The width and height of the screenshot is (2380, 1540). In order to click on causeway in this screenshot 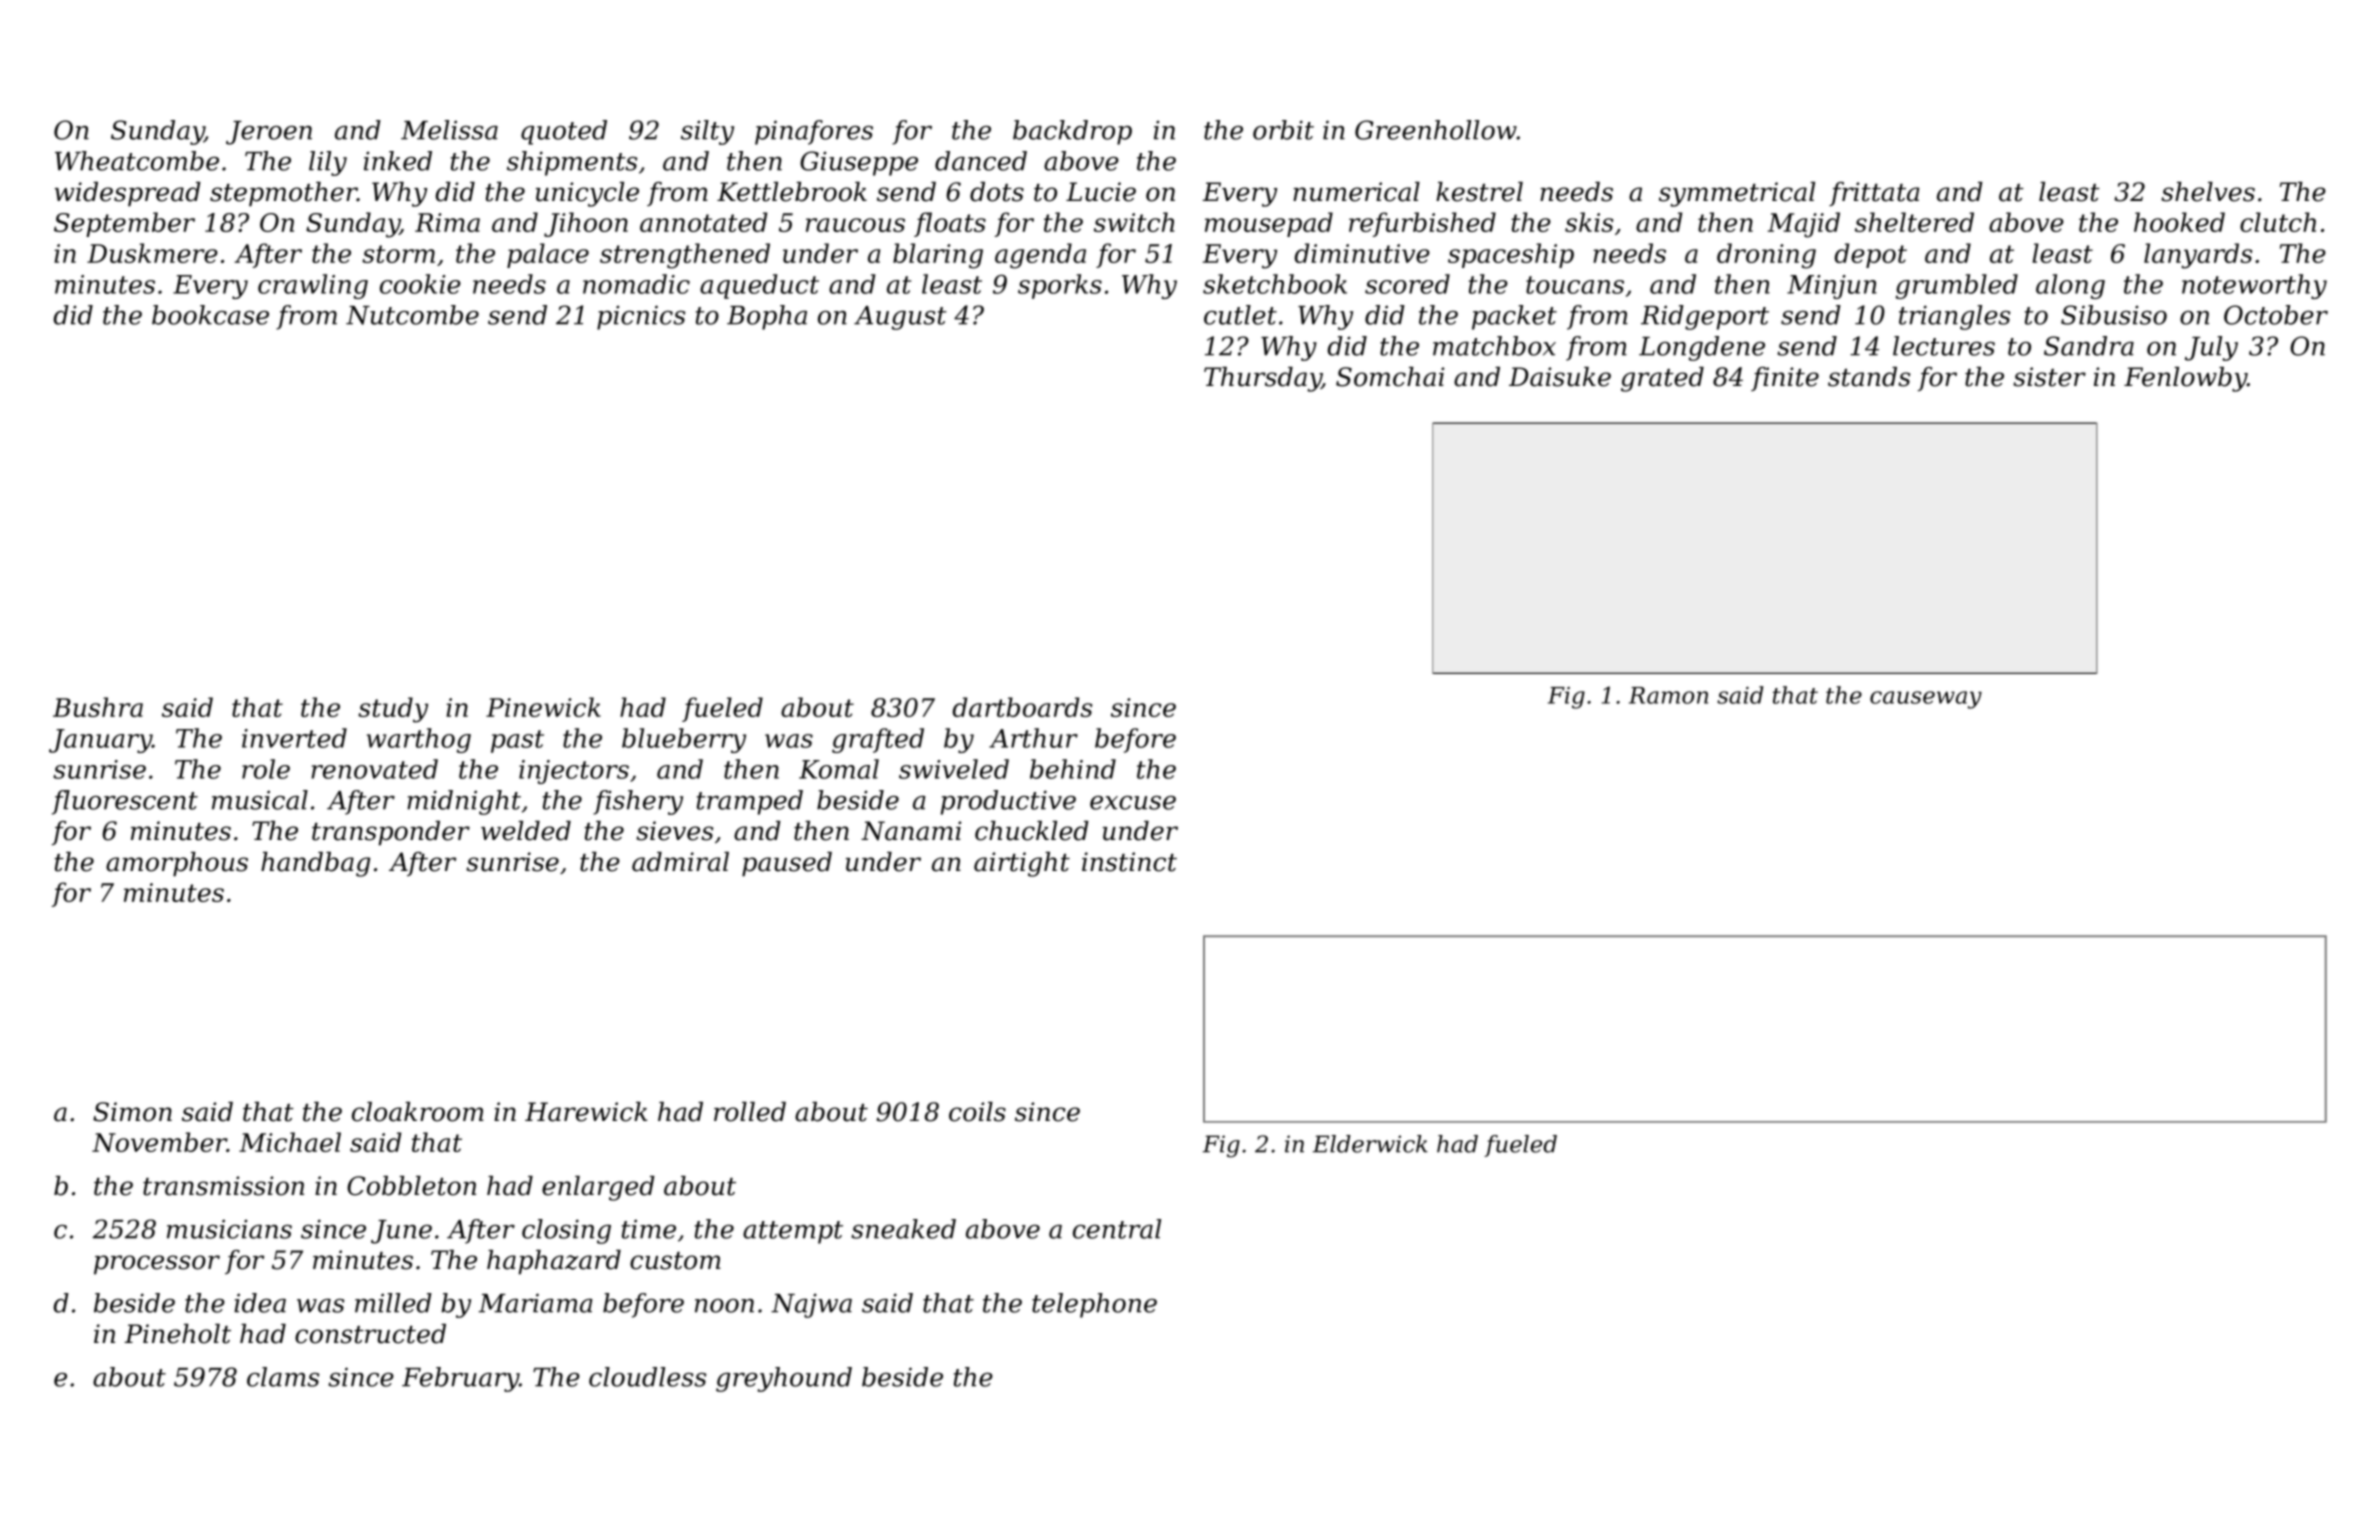, I will do `click(1926, 700)`.
